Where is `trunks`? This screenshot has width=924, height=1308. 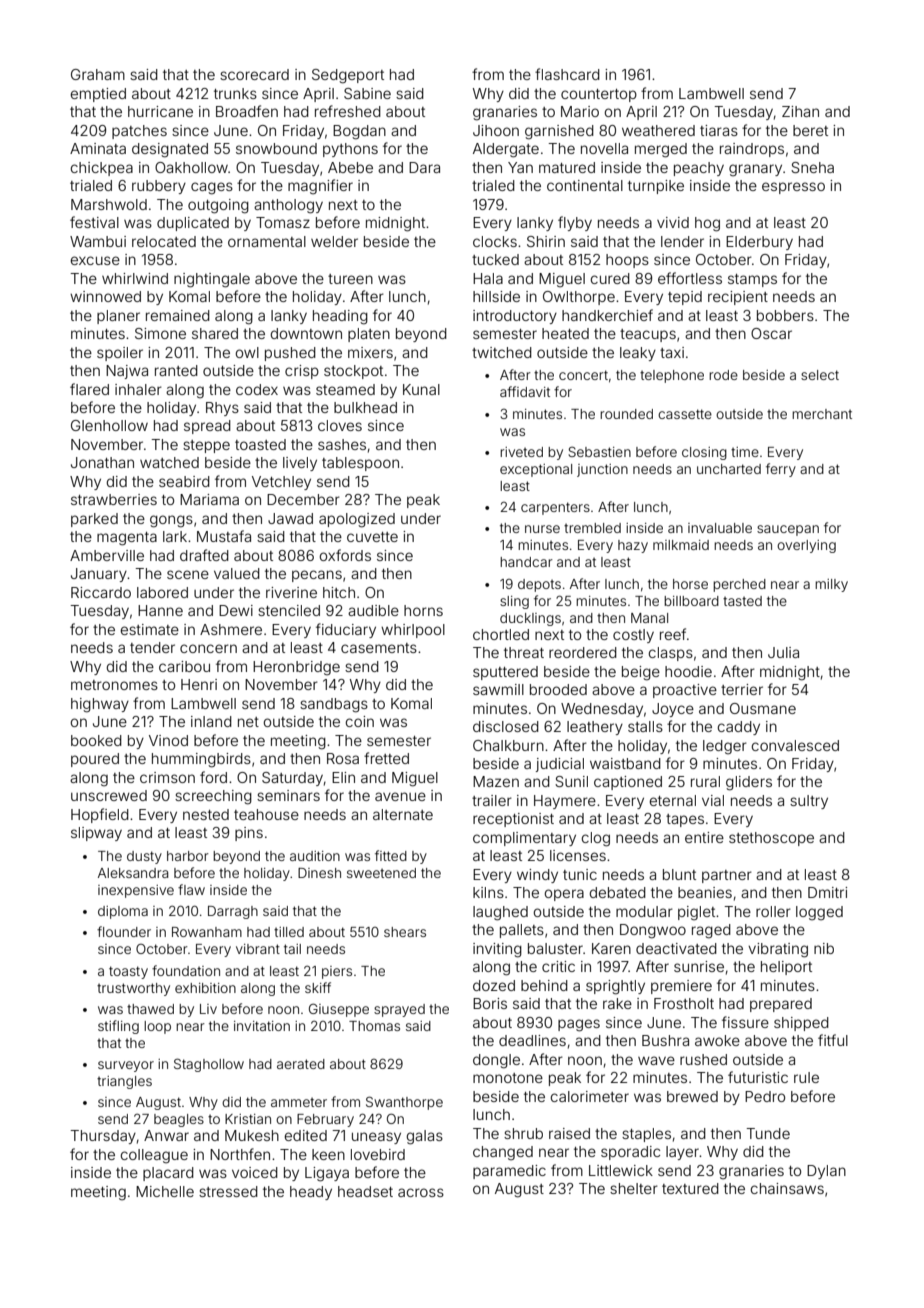
trunks is located at coordinates (235, 93).
